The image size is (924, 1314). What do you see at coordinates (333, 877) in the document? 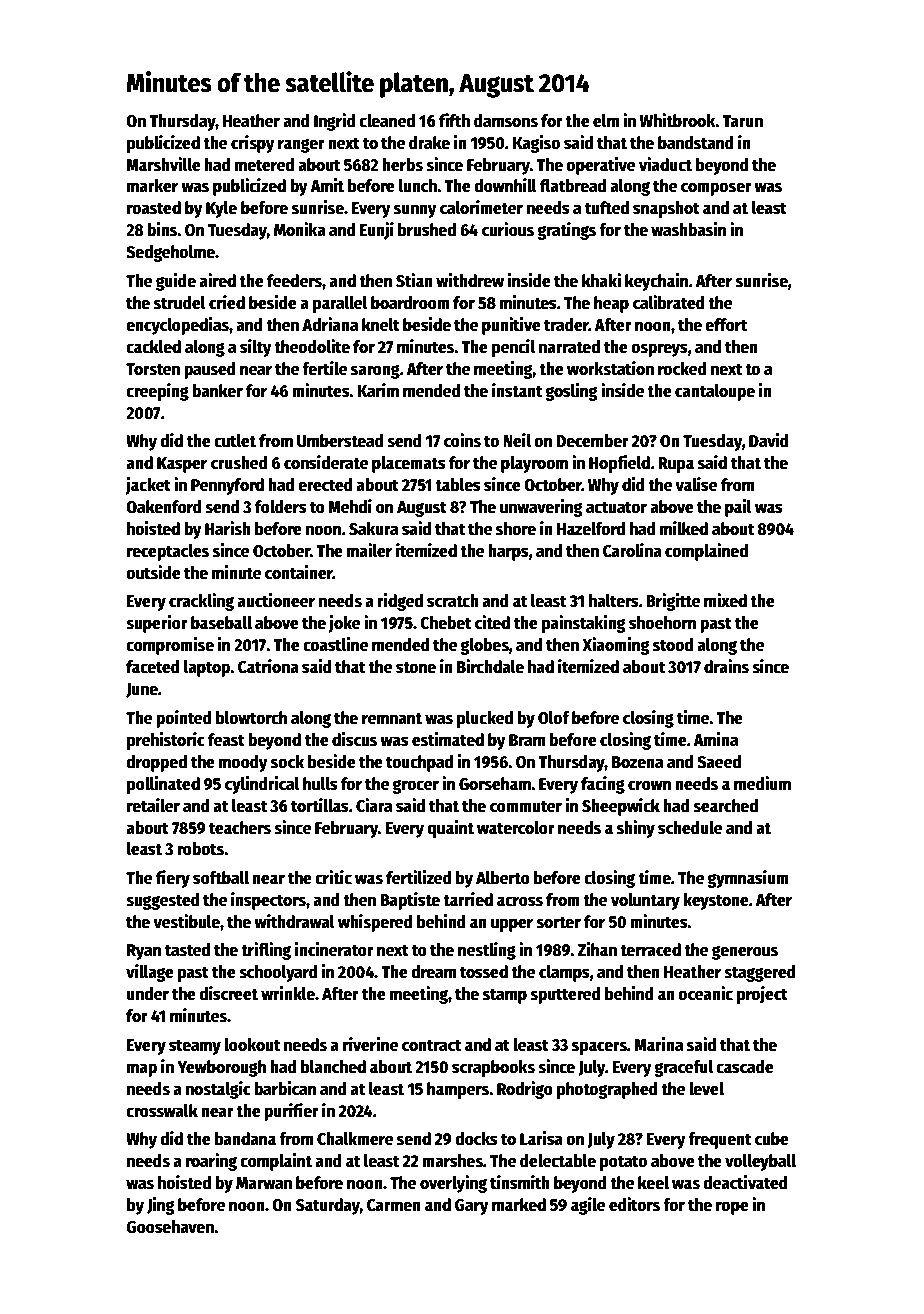
I see `critic` at bounding box center [333, 877].
